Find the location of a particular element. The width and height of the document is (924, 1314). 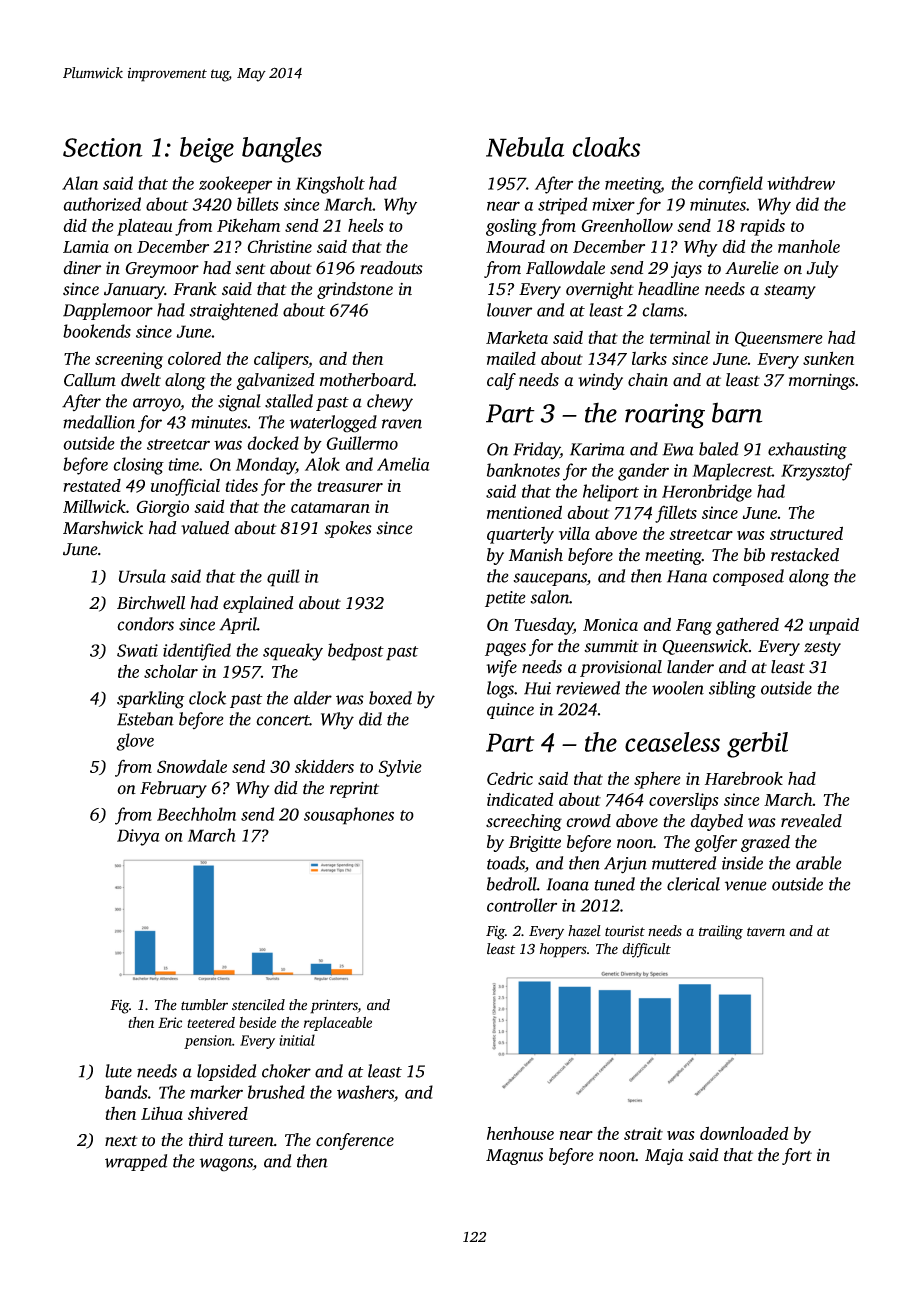

spokes is located at coordinates (348, 529).
